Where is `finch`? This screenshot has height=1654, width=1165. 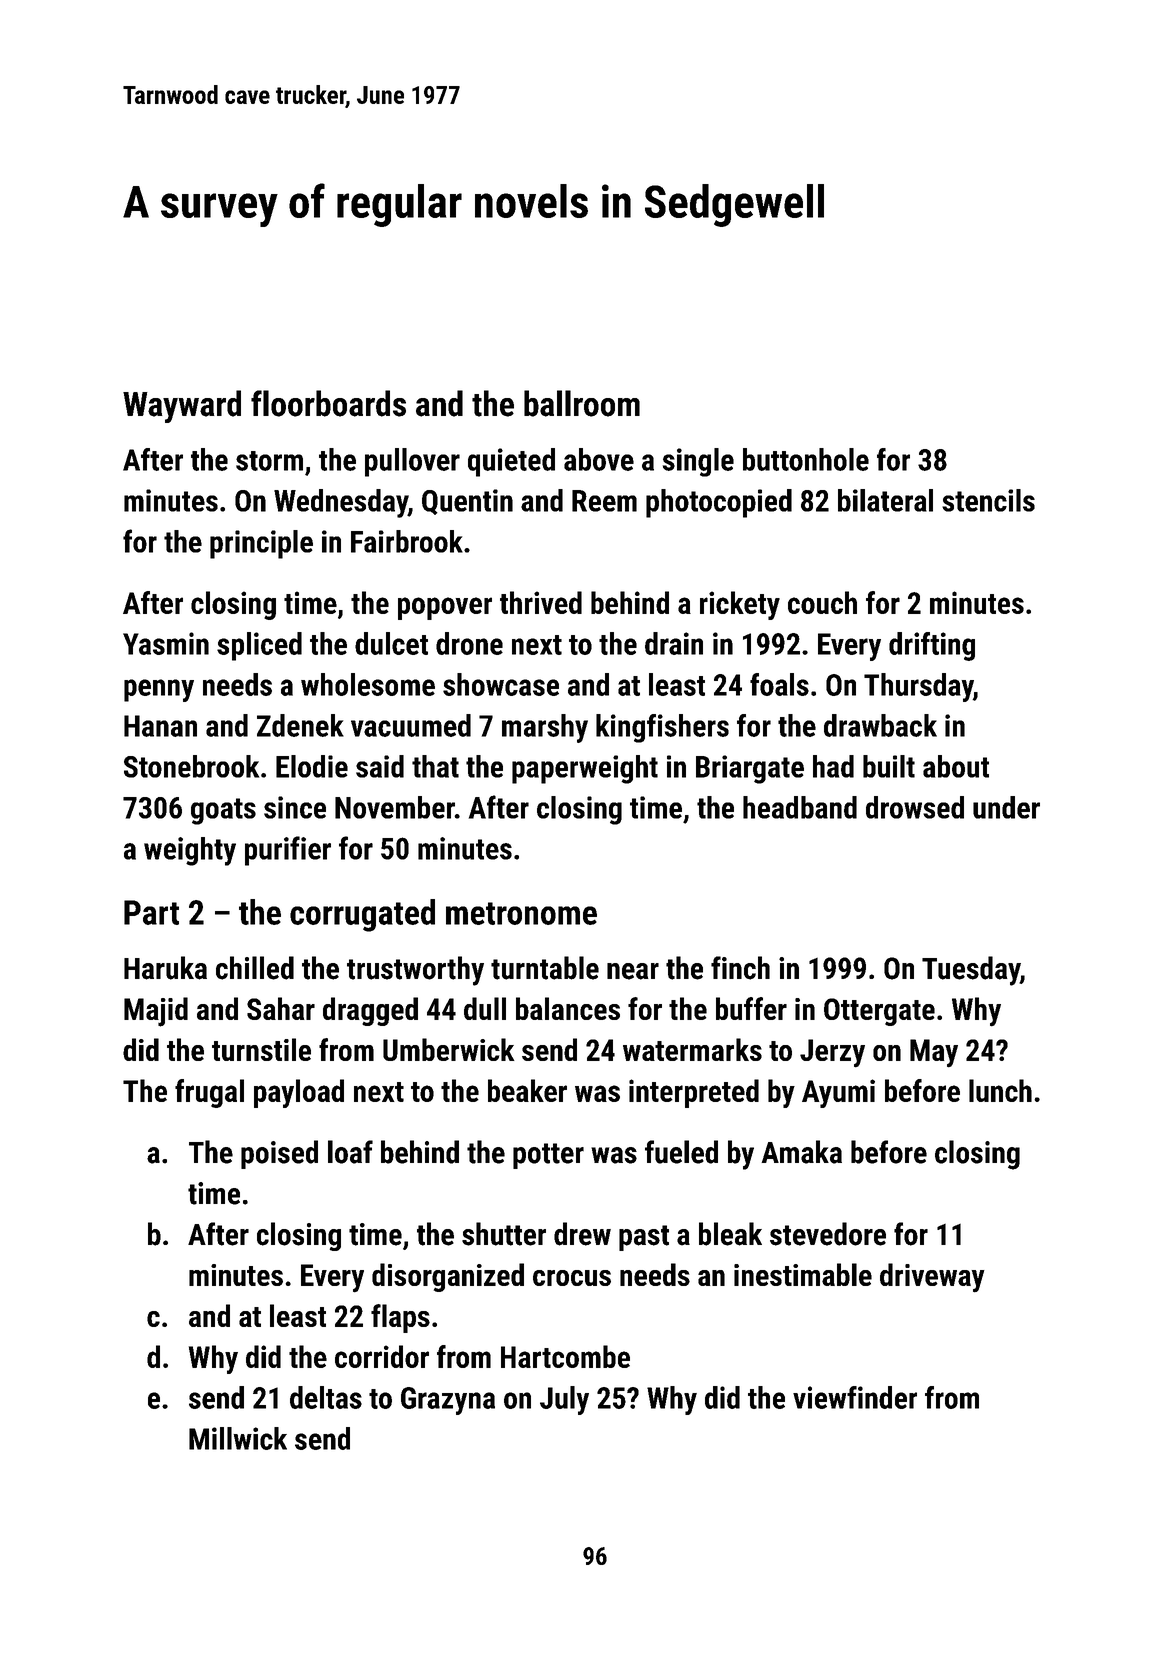 finch is located at coordinates (740, 968).
